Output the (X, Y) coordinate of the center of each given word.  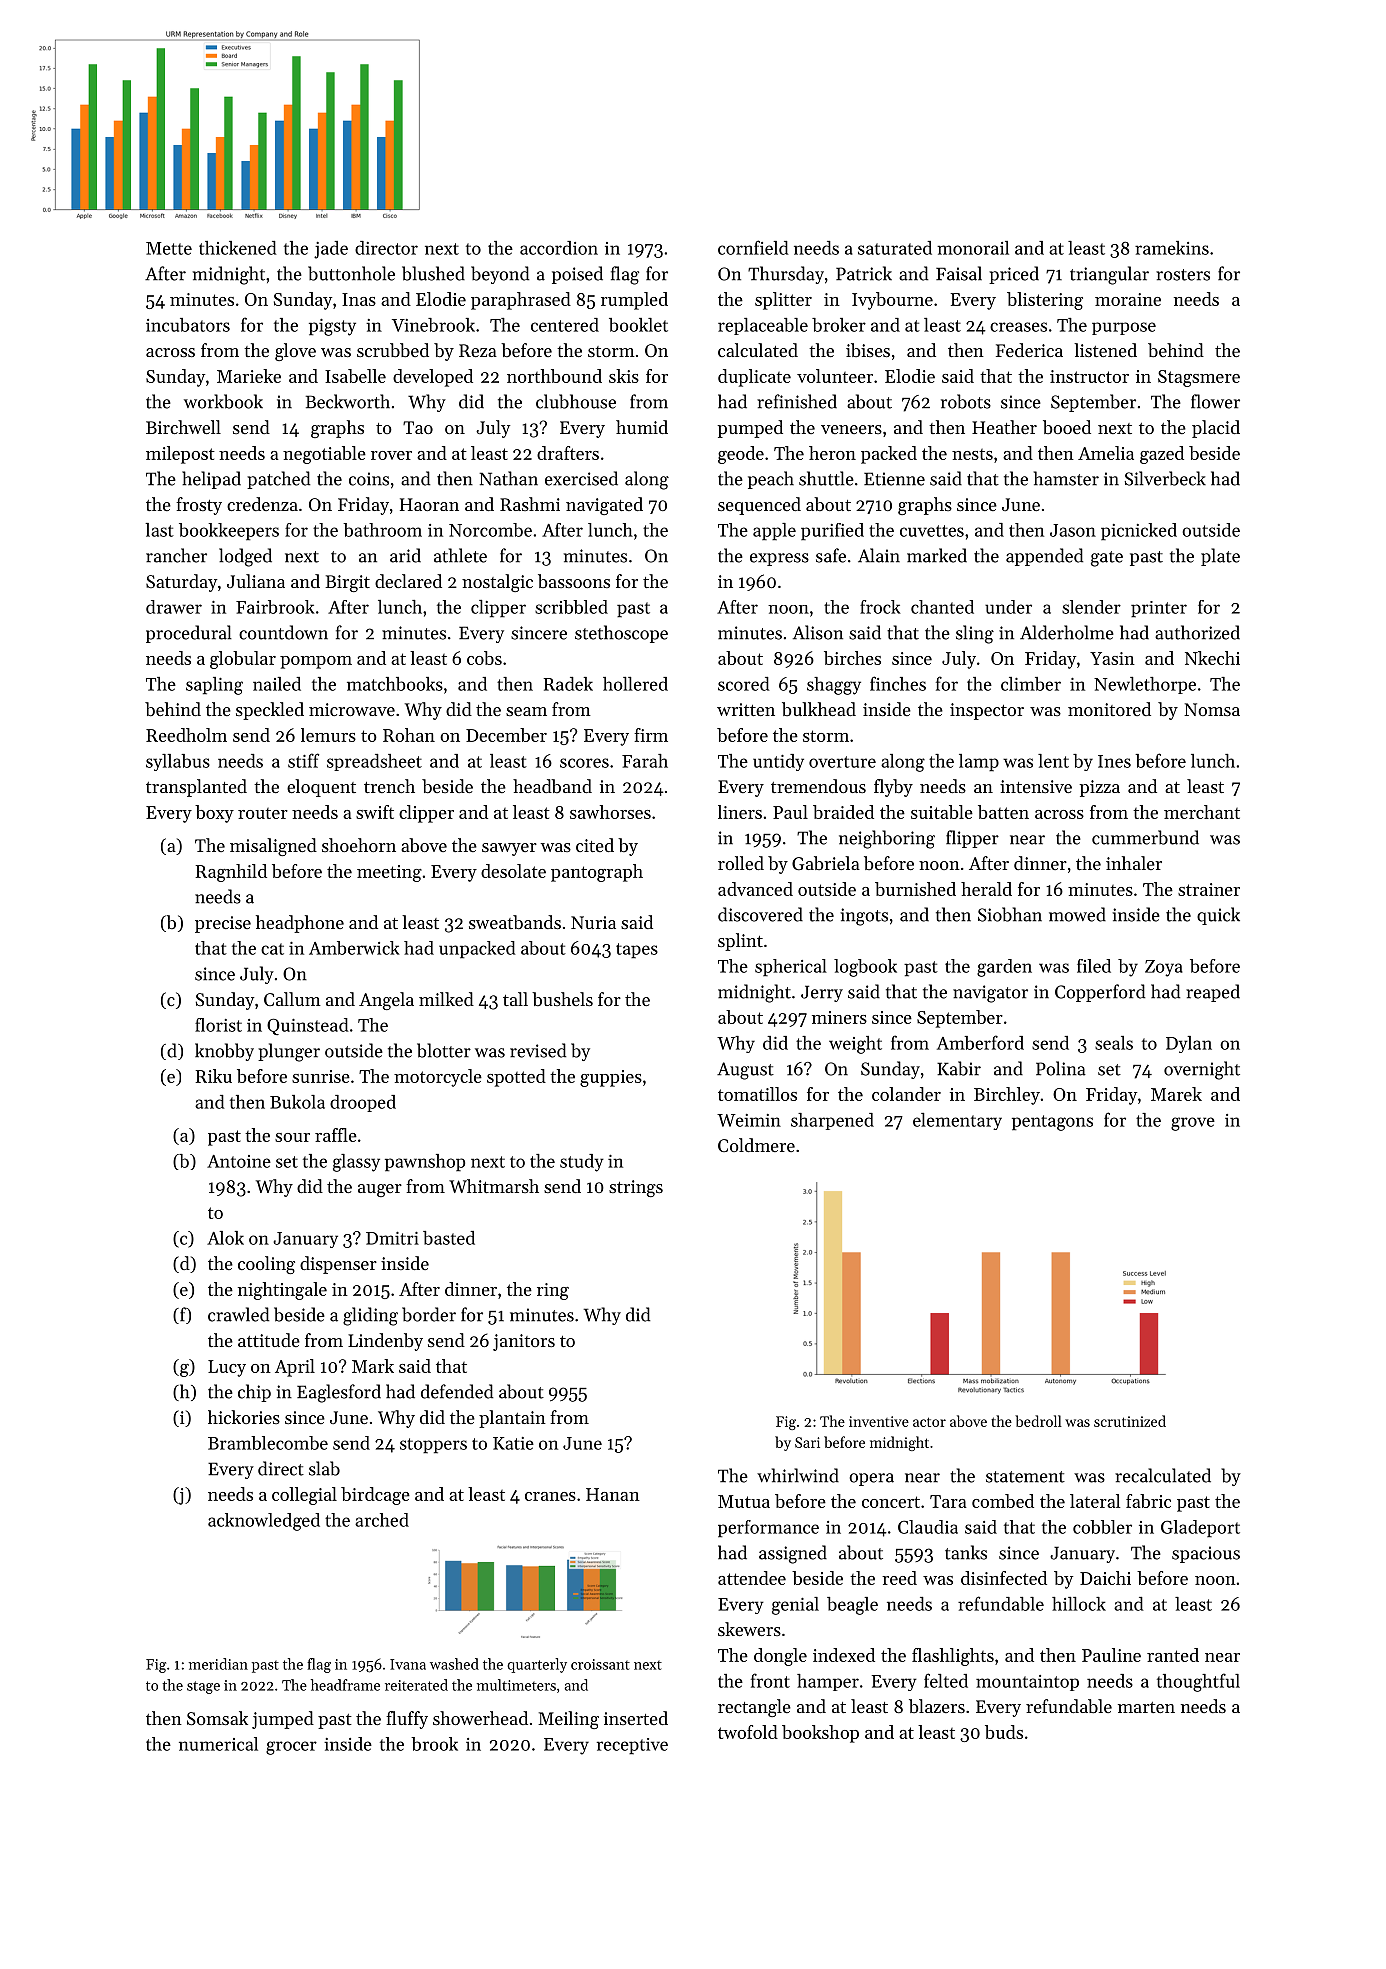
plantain (512, 1419)
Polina (1061, 1068)
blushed (433, 273)
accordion (559, 248)
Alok (225, 1238)
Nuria (593, 922)
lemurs (328, 735)
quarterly (537, 1665)
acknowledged (264, 1522)
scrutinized (1130, 1421)
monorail (973, 248)
